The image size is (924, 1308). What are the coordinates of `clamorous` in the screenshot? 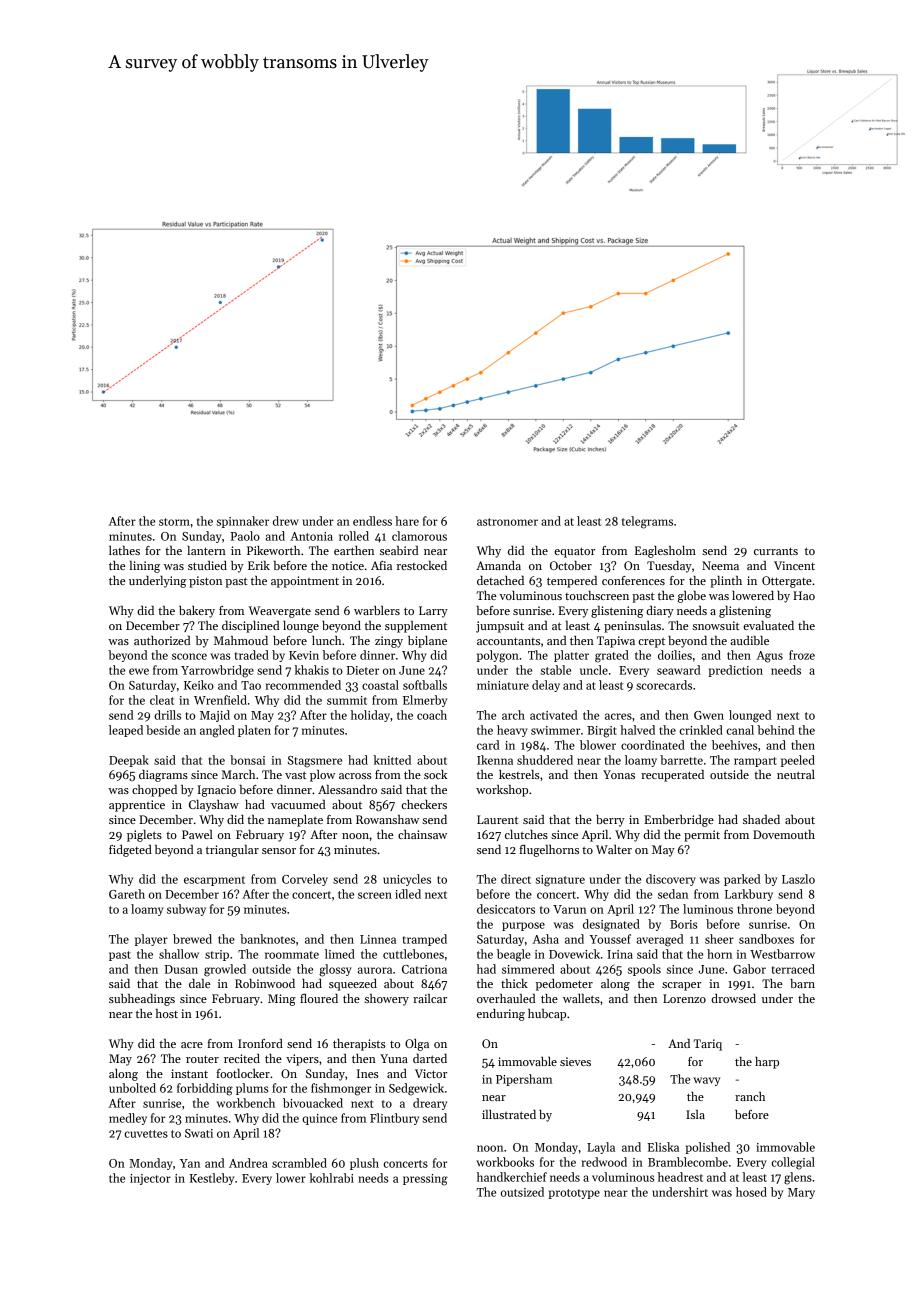 It's located at (419, 536).
